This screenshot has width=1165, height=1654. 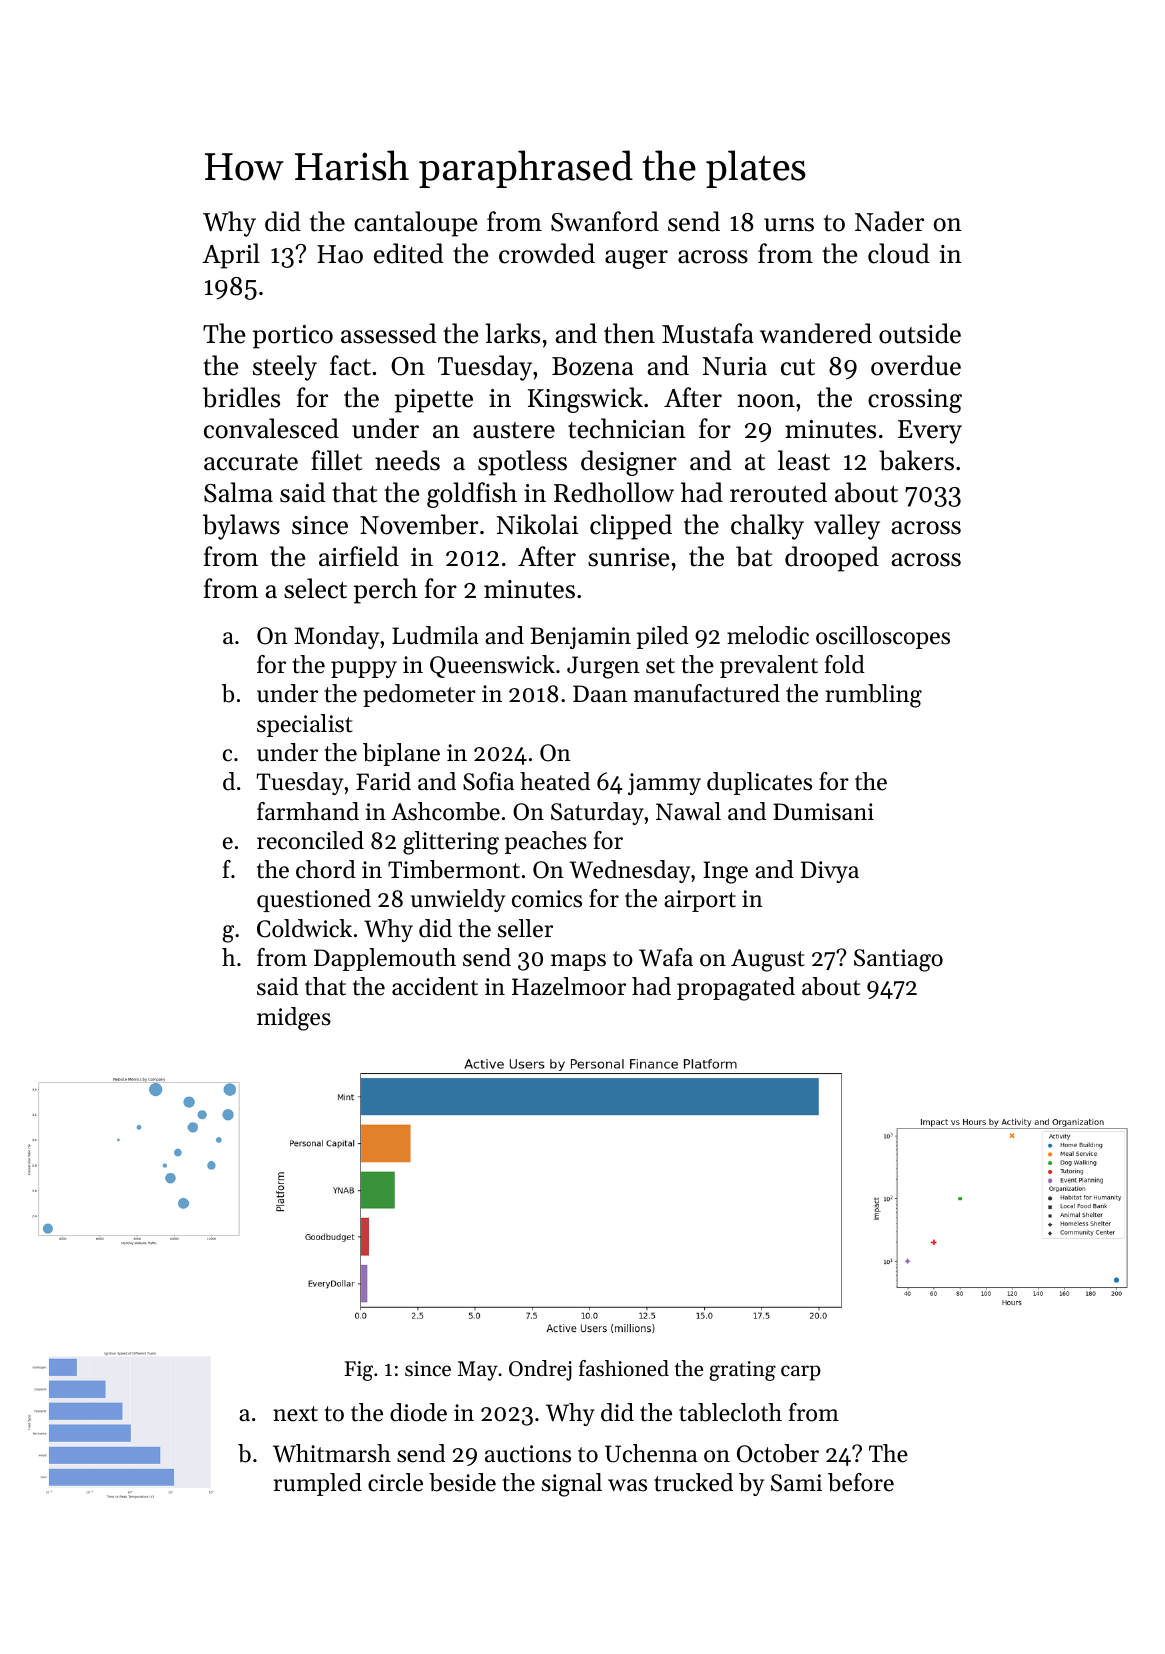 I want to click on Ondrej, so click(x=540, y=1370).
